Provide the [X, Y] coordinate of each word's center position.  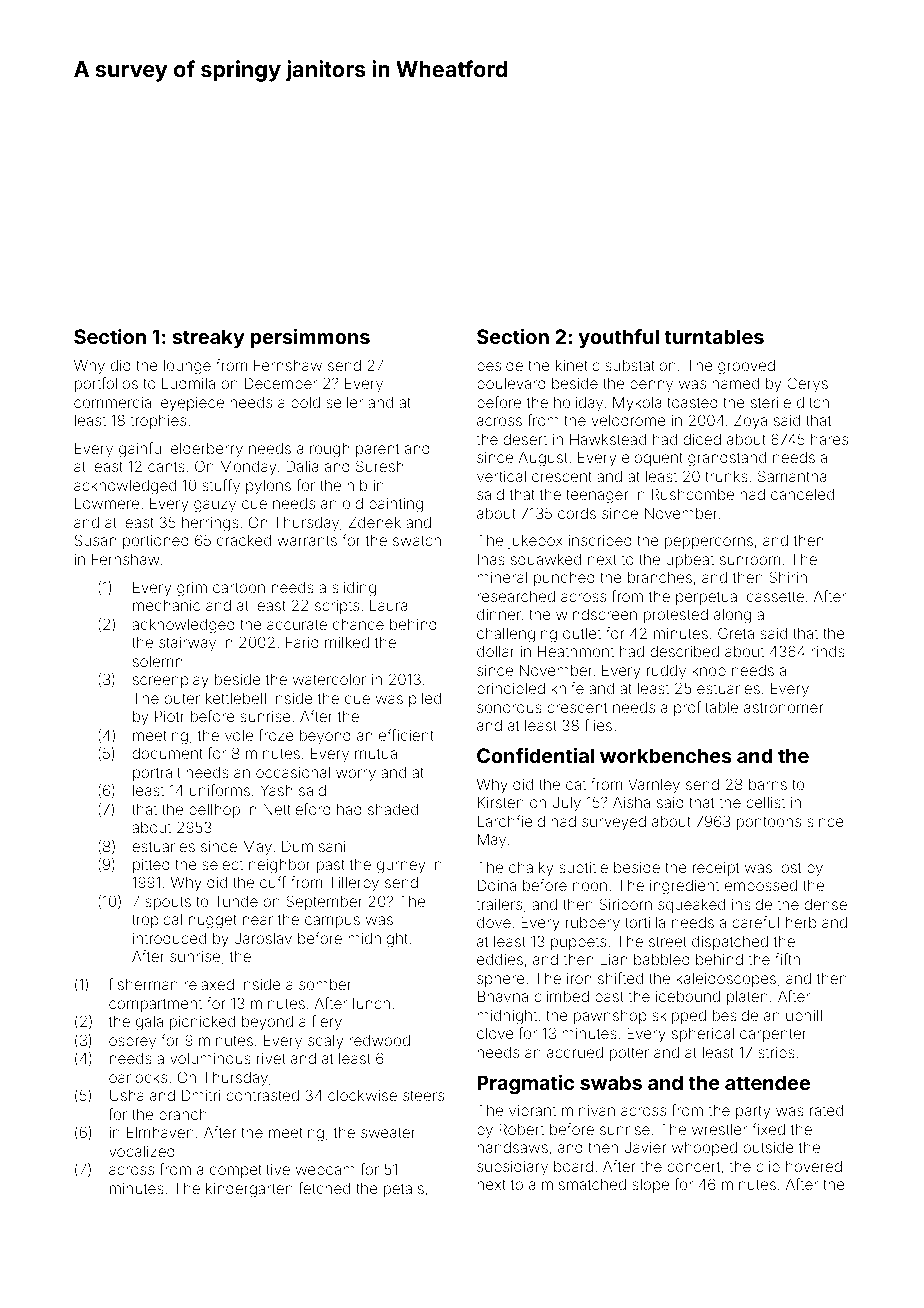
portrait [157, 774]
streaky [208, 338]
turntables [714, 336]
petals [404, 1190]
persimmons [310, 338]
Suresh [379, 466]
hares [829, 439]
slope [650, 1186]
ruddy [666, 672]
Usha [127, 1095]
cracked [244, 540]
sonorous [509, 708]
